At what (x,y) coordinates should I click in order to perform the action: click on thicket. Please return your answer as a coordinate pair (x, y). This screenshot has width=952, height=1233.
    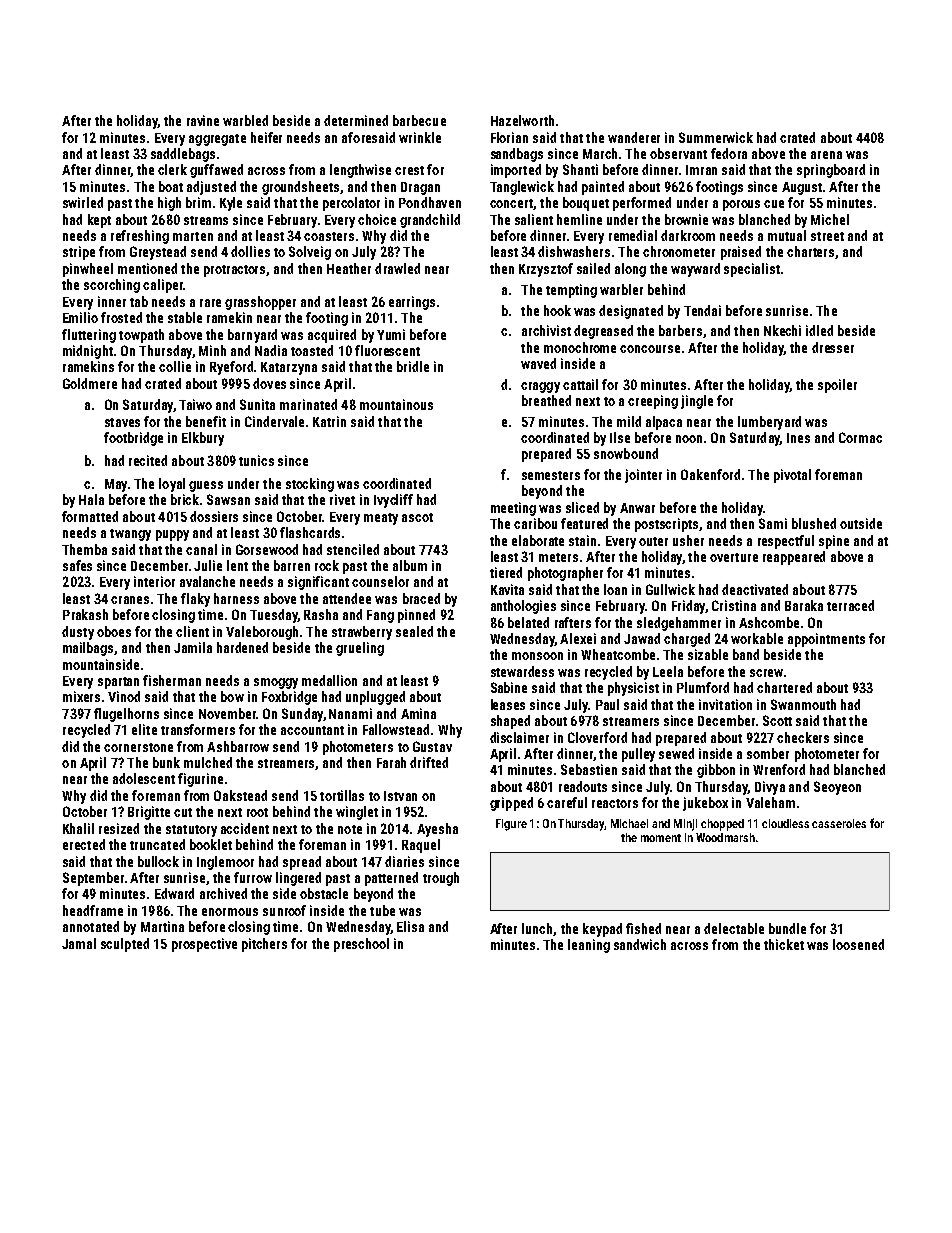
    Looking at the image, I should click on (784, 944).
